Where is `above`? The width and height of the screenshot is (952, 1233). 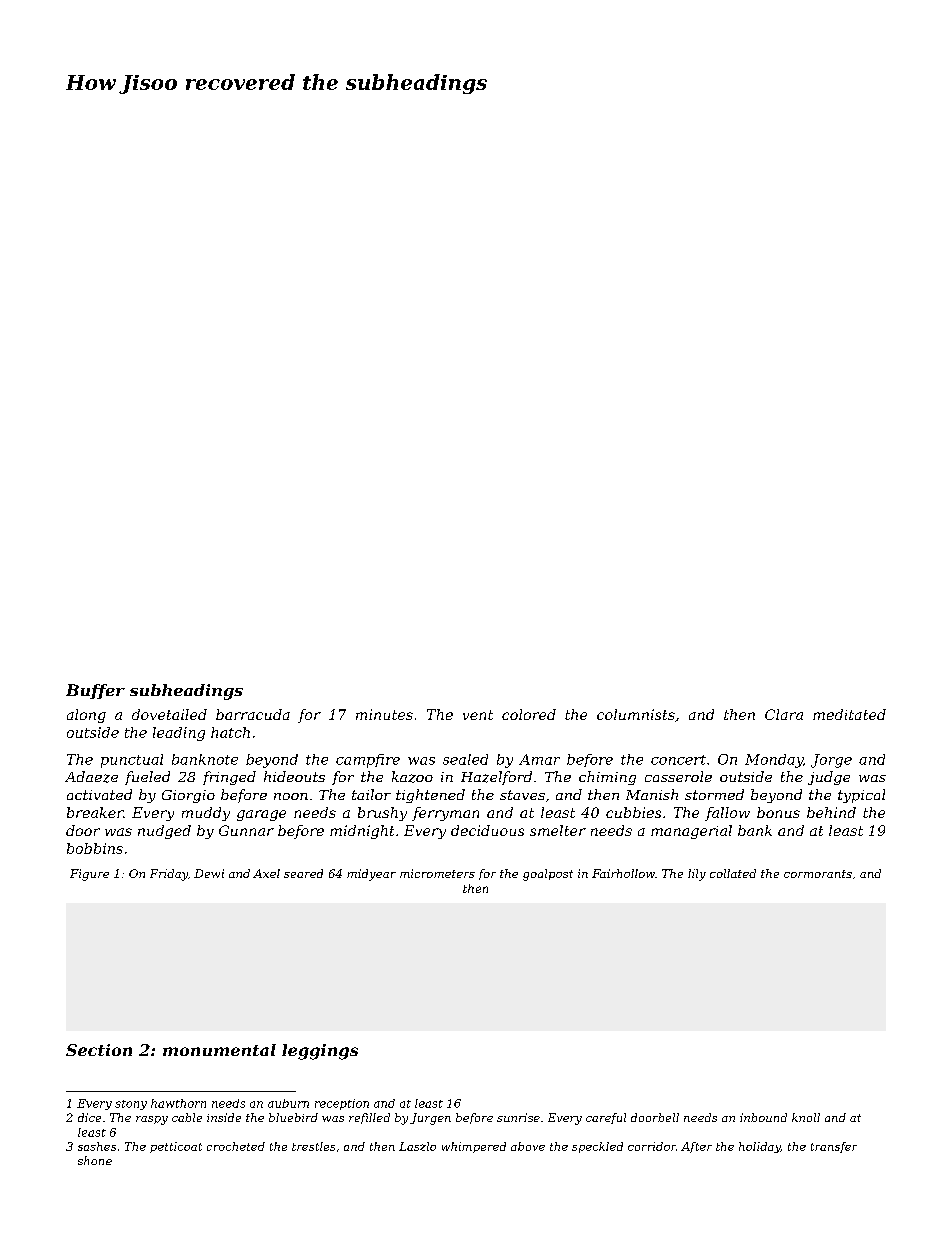 above is located at coordinates (528, 1146).
